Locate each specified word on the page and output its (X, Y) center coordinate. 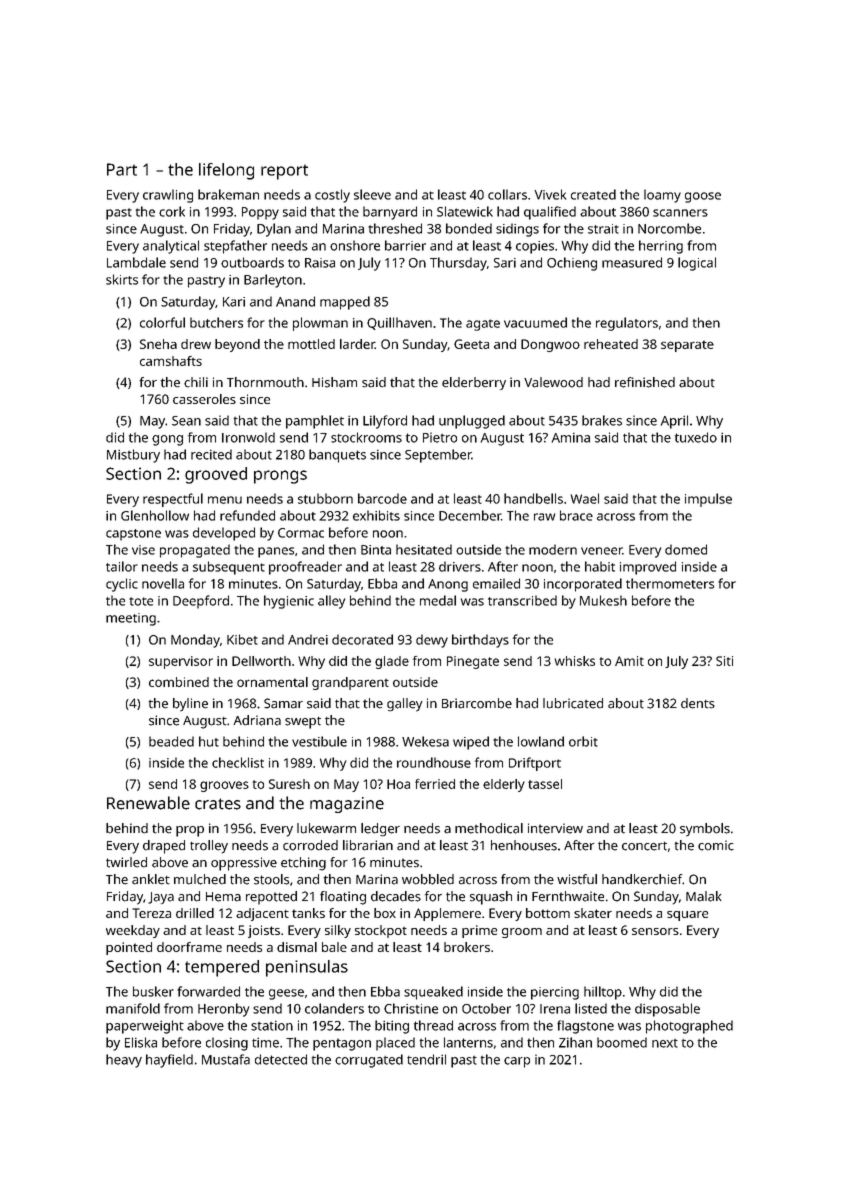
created (593, 194)
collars (507, 194)
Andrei (308, 639)
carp (517, 1062)
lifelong (226, 171)
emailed (496, 583)
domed (686, 549)
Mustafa (226, 1059)
